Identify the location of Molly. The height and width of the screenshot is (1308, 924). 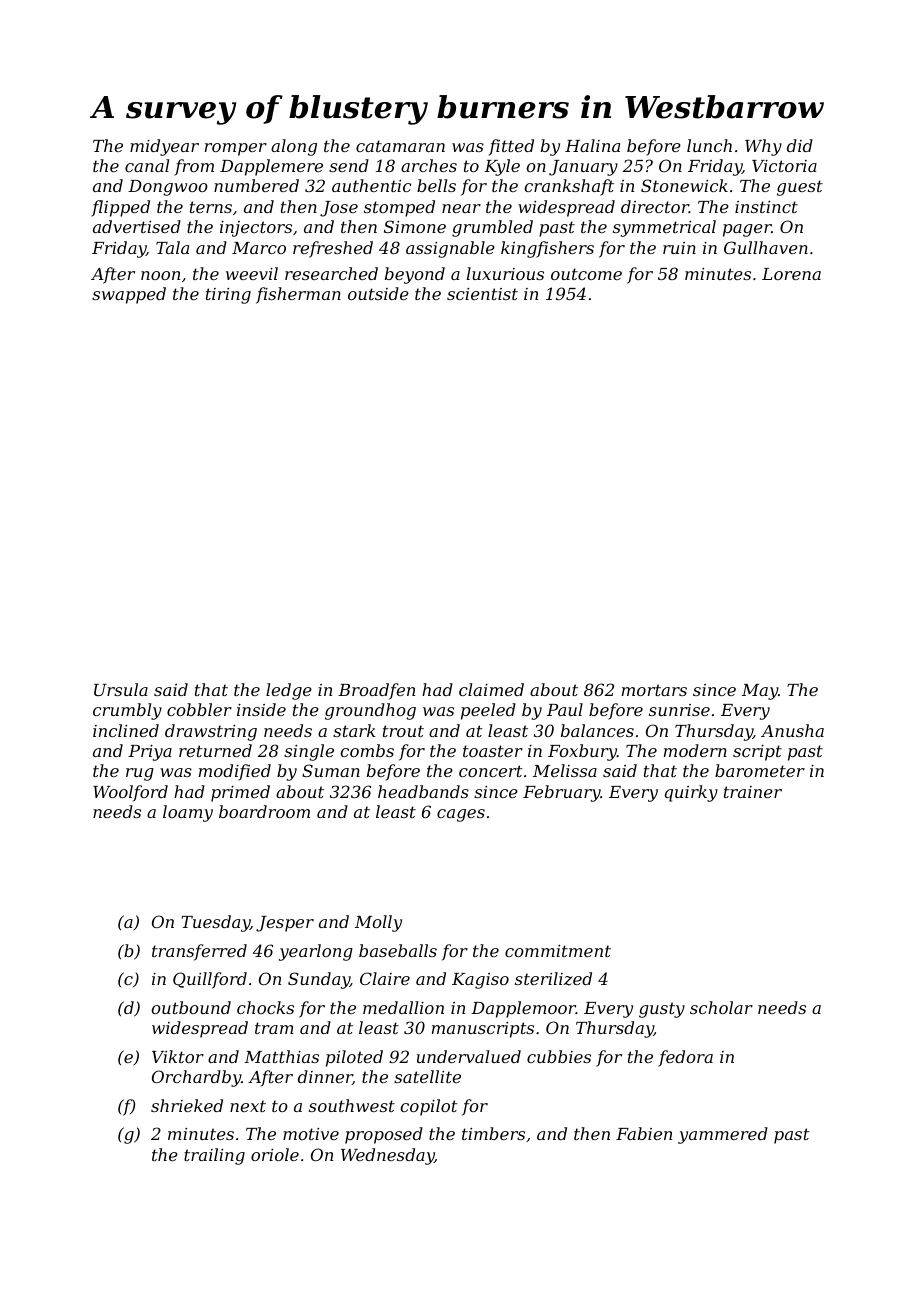
(378, 923).
